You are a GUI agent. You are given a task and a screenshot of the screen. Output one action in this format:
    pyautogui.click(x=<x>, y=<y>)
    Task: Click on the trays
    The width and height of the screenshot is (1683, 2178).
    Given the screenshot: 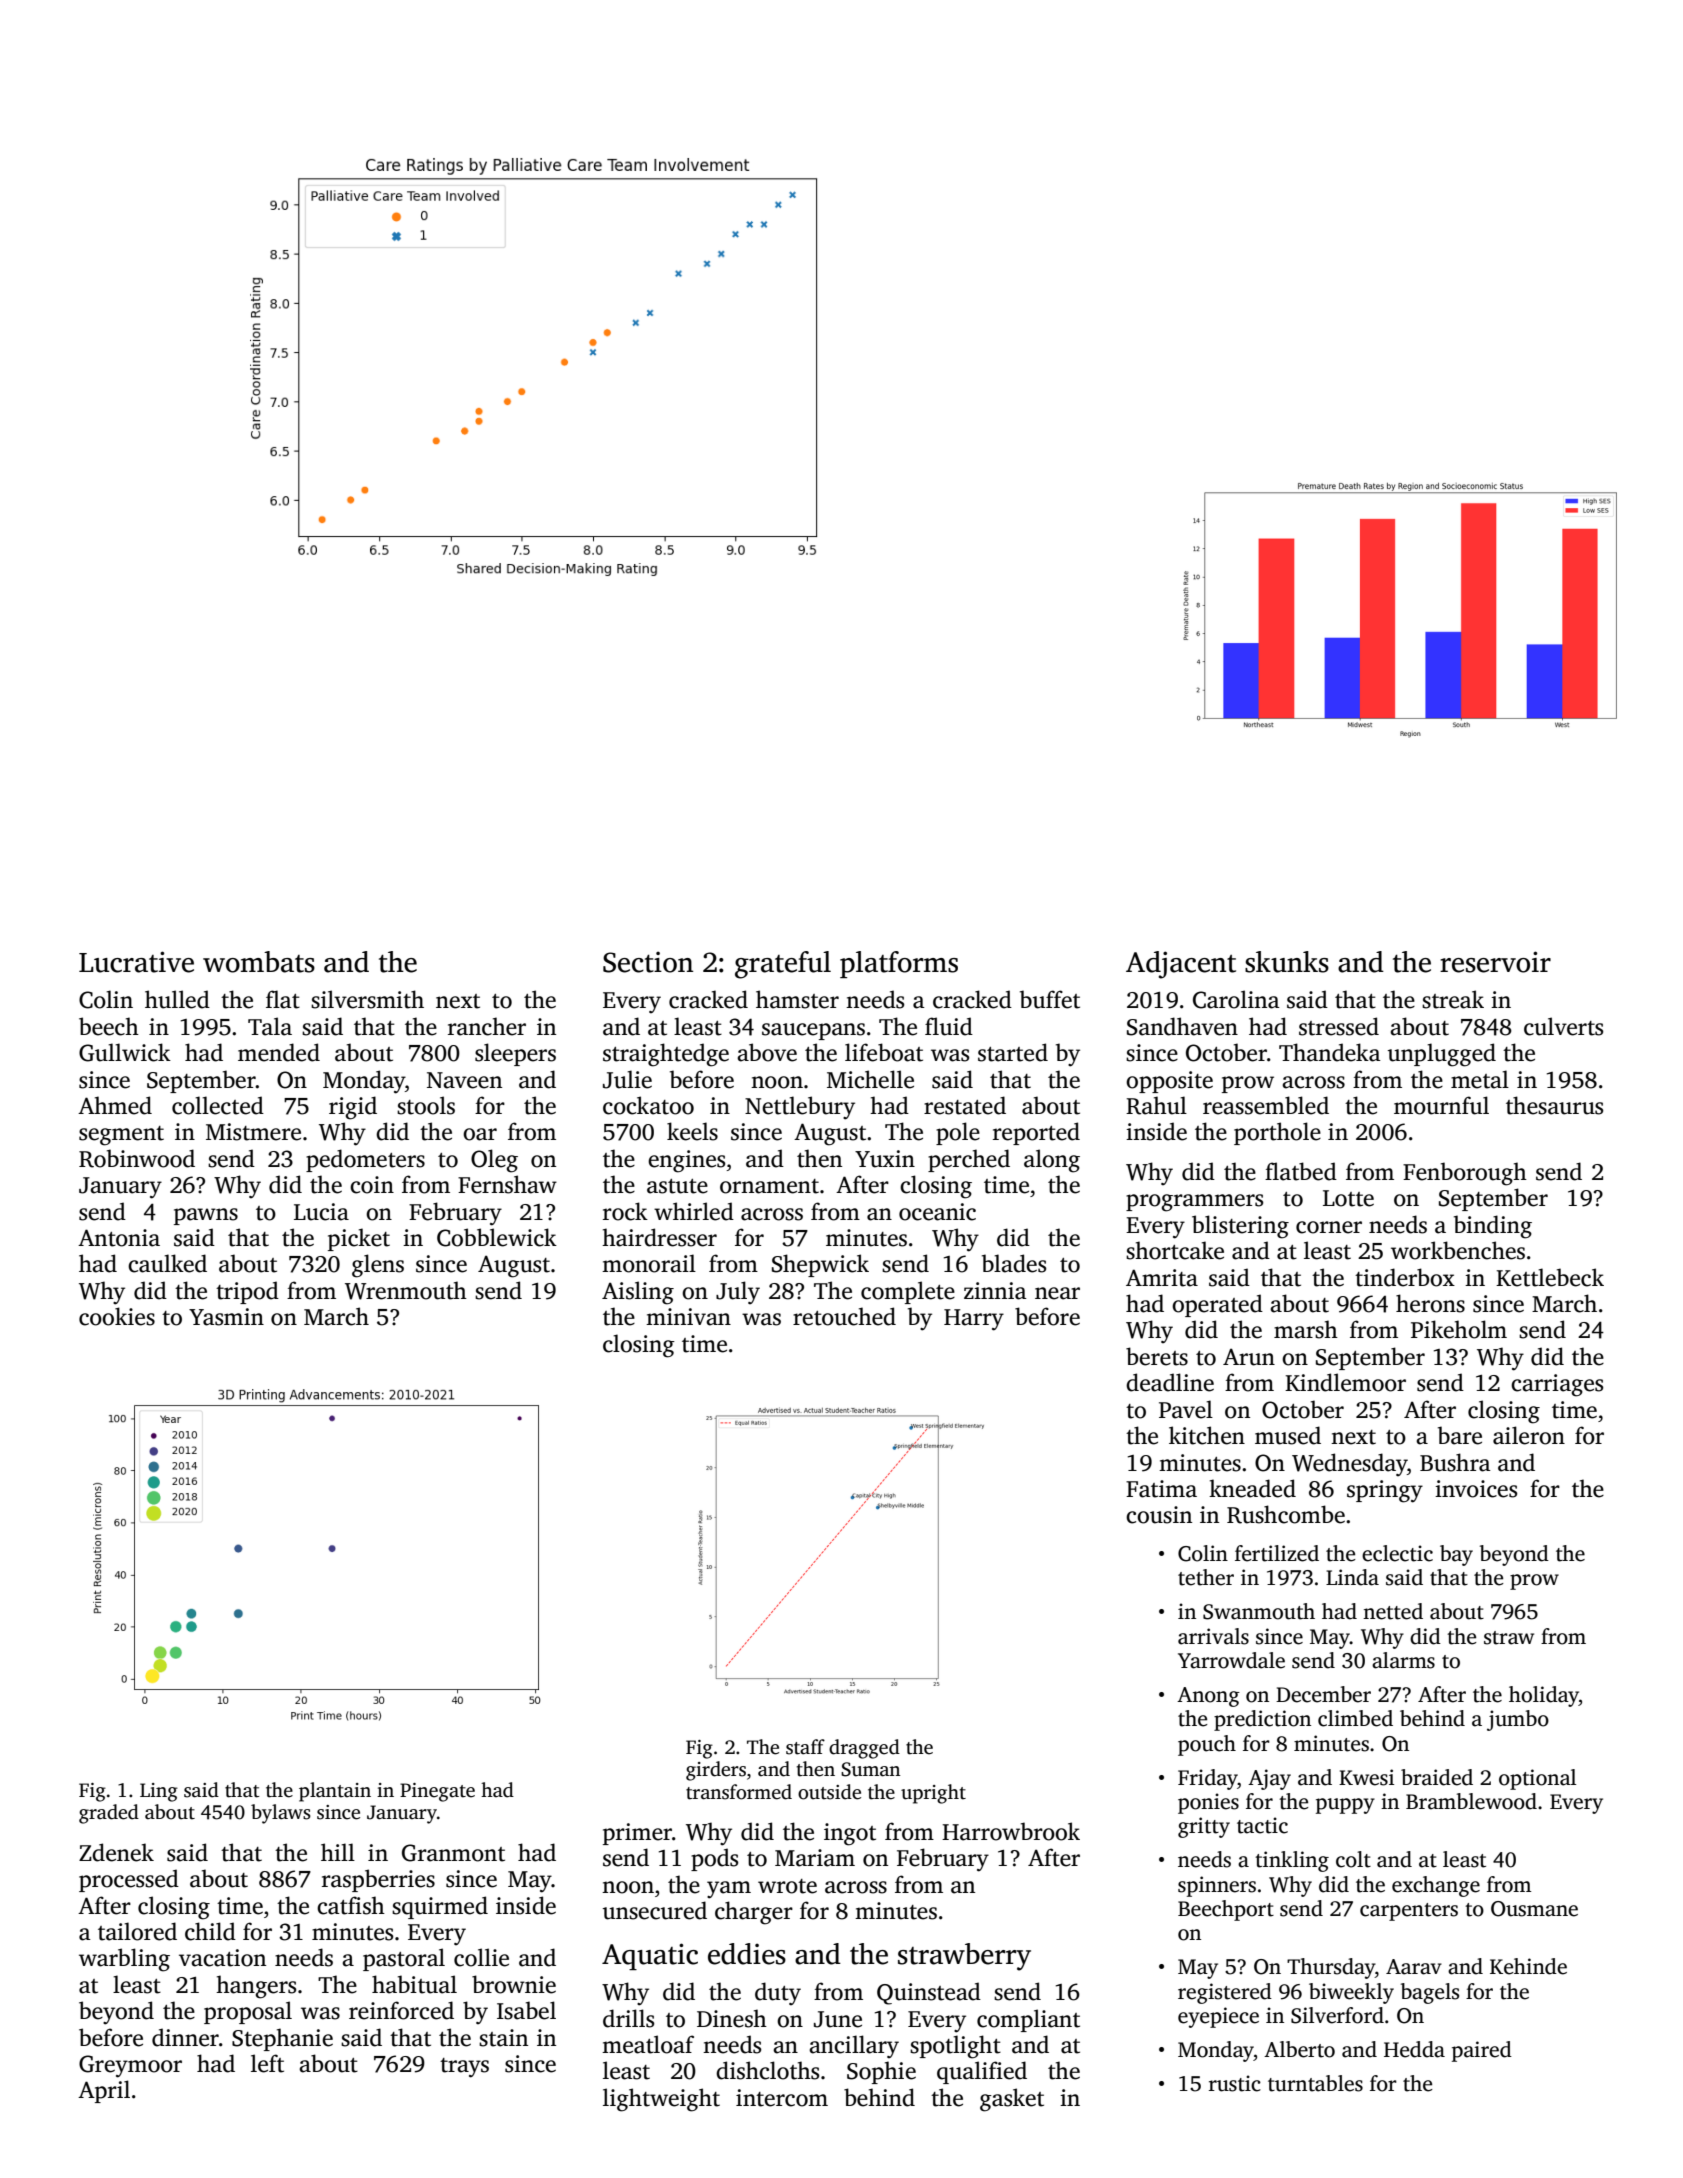 What is the action you would take?
    pyautogui.click(x=464, y=2068)
